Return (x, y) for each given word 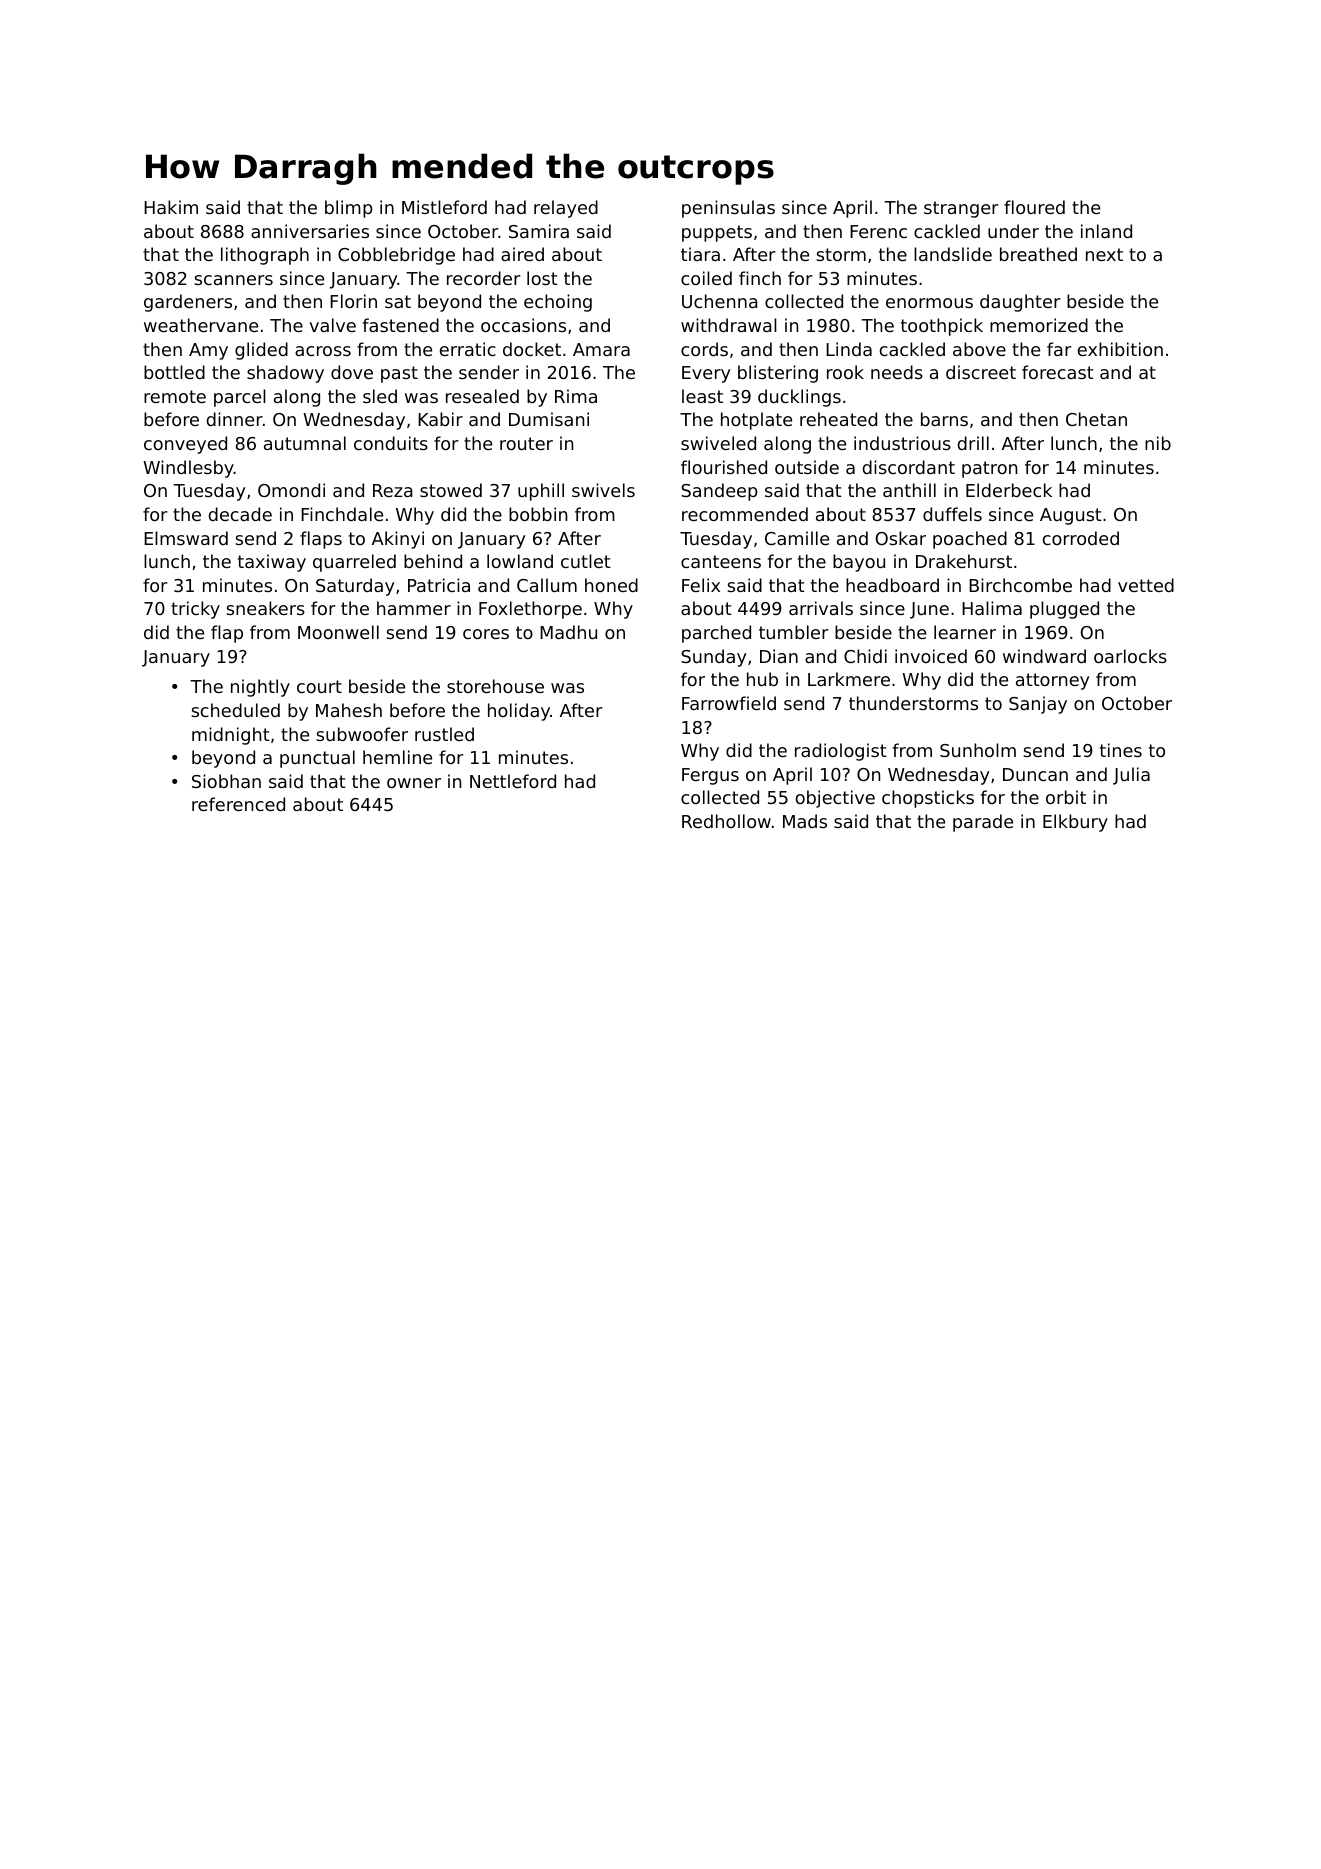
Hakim (171, 207)
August (1071, 516)
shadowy (285, 374)
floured (1034, 207)
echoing (558, 303)
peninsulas (728, 209)
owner (414, 783)
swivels (603, 490)
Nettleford (513, 781)
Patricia (439, 585)
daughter (1020, 303)
